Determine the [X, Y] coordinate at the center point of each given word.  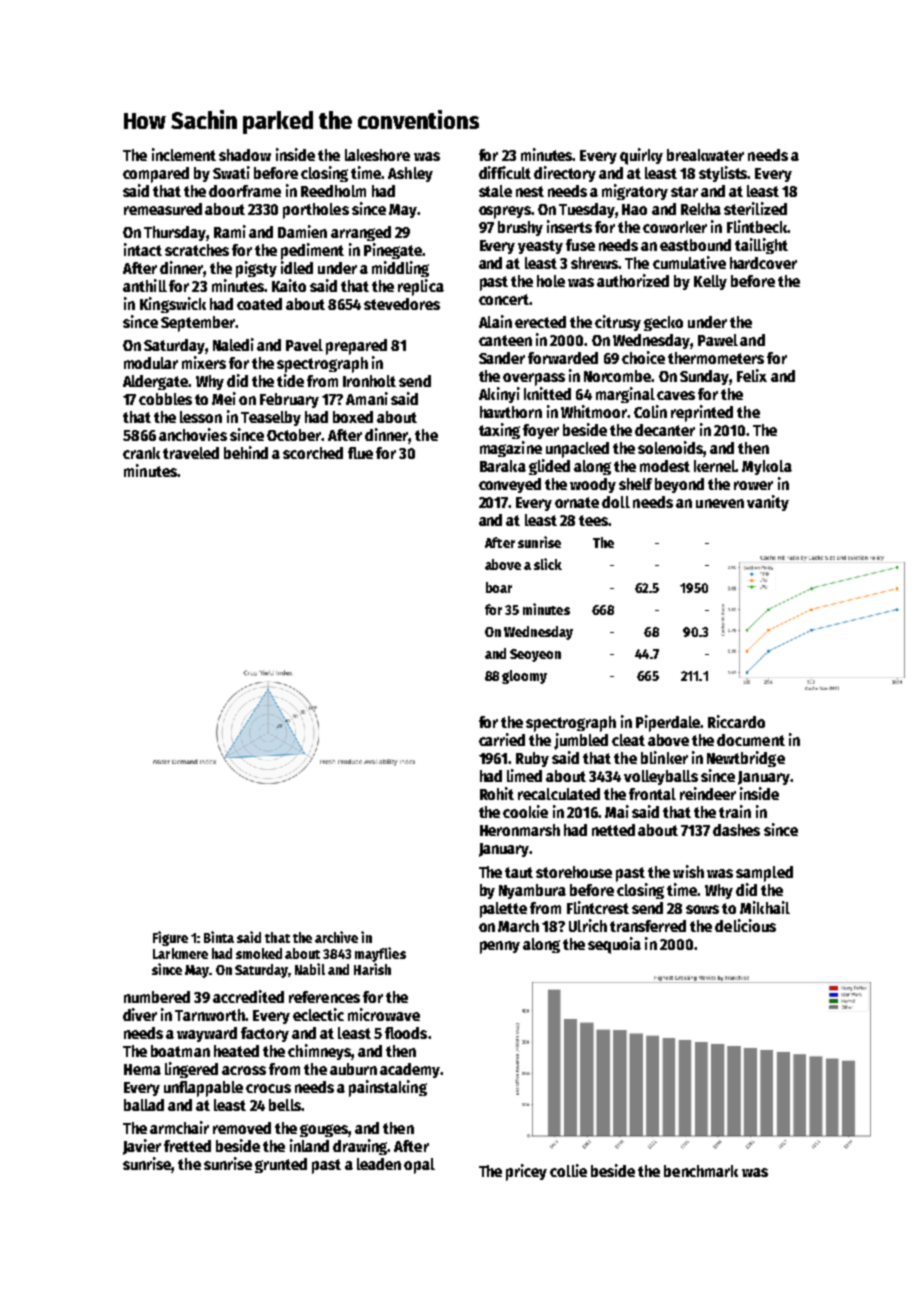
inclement [184, 154]
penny [500, 947]
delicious [745, 925]
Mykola [767, 467]
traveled [191, 453]
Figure [170, 938]
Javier [142, 1147]
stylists [723, 174]
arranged [361, 233]
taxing [499, 431]
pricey [526, 1172]
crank [141, 453]
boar [499, 587]
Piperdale [668, 723]
